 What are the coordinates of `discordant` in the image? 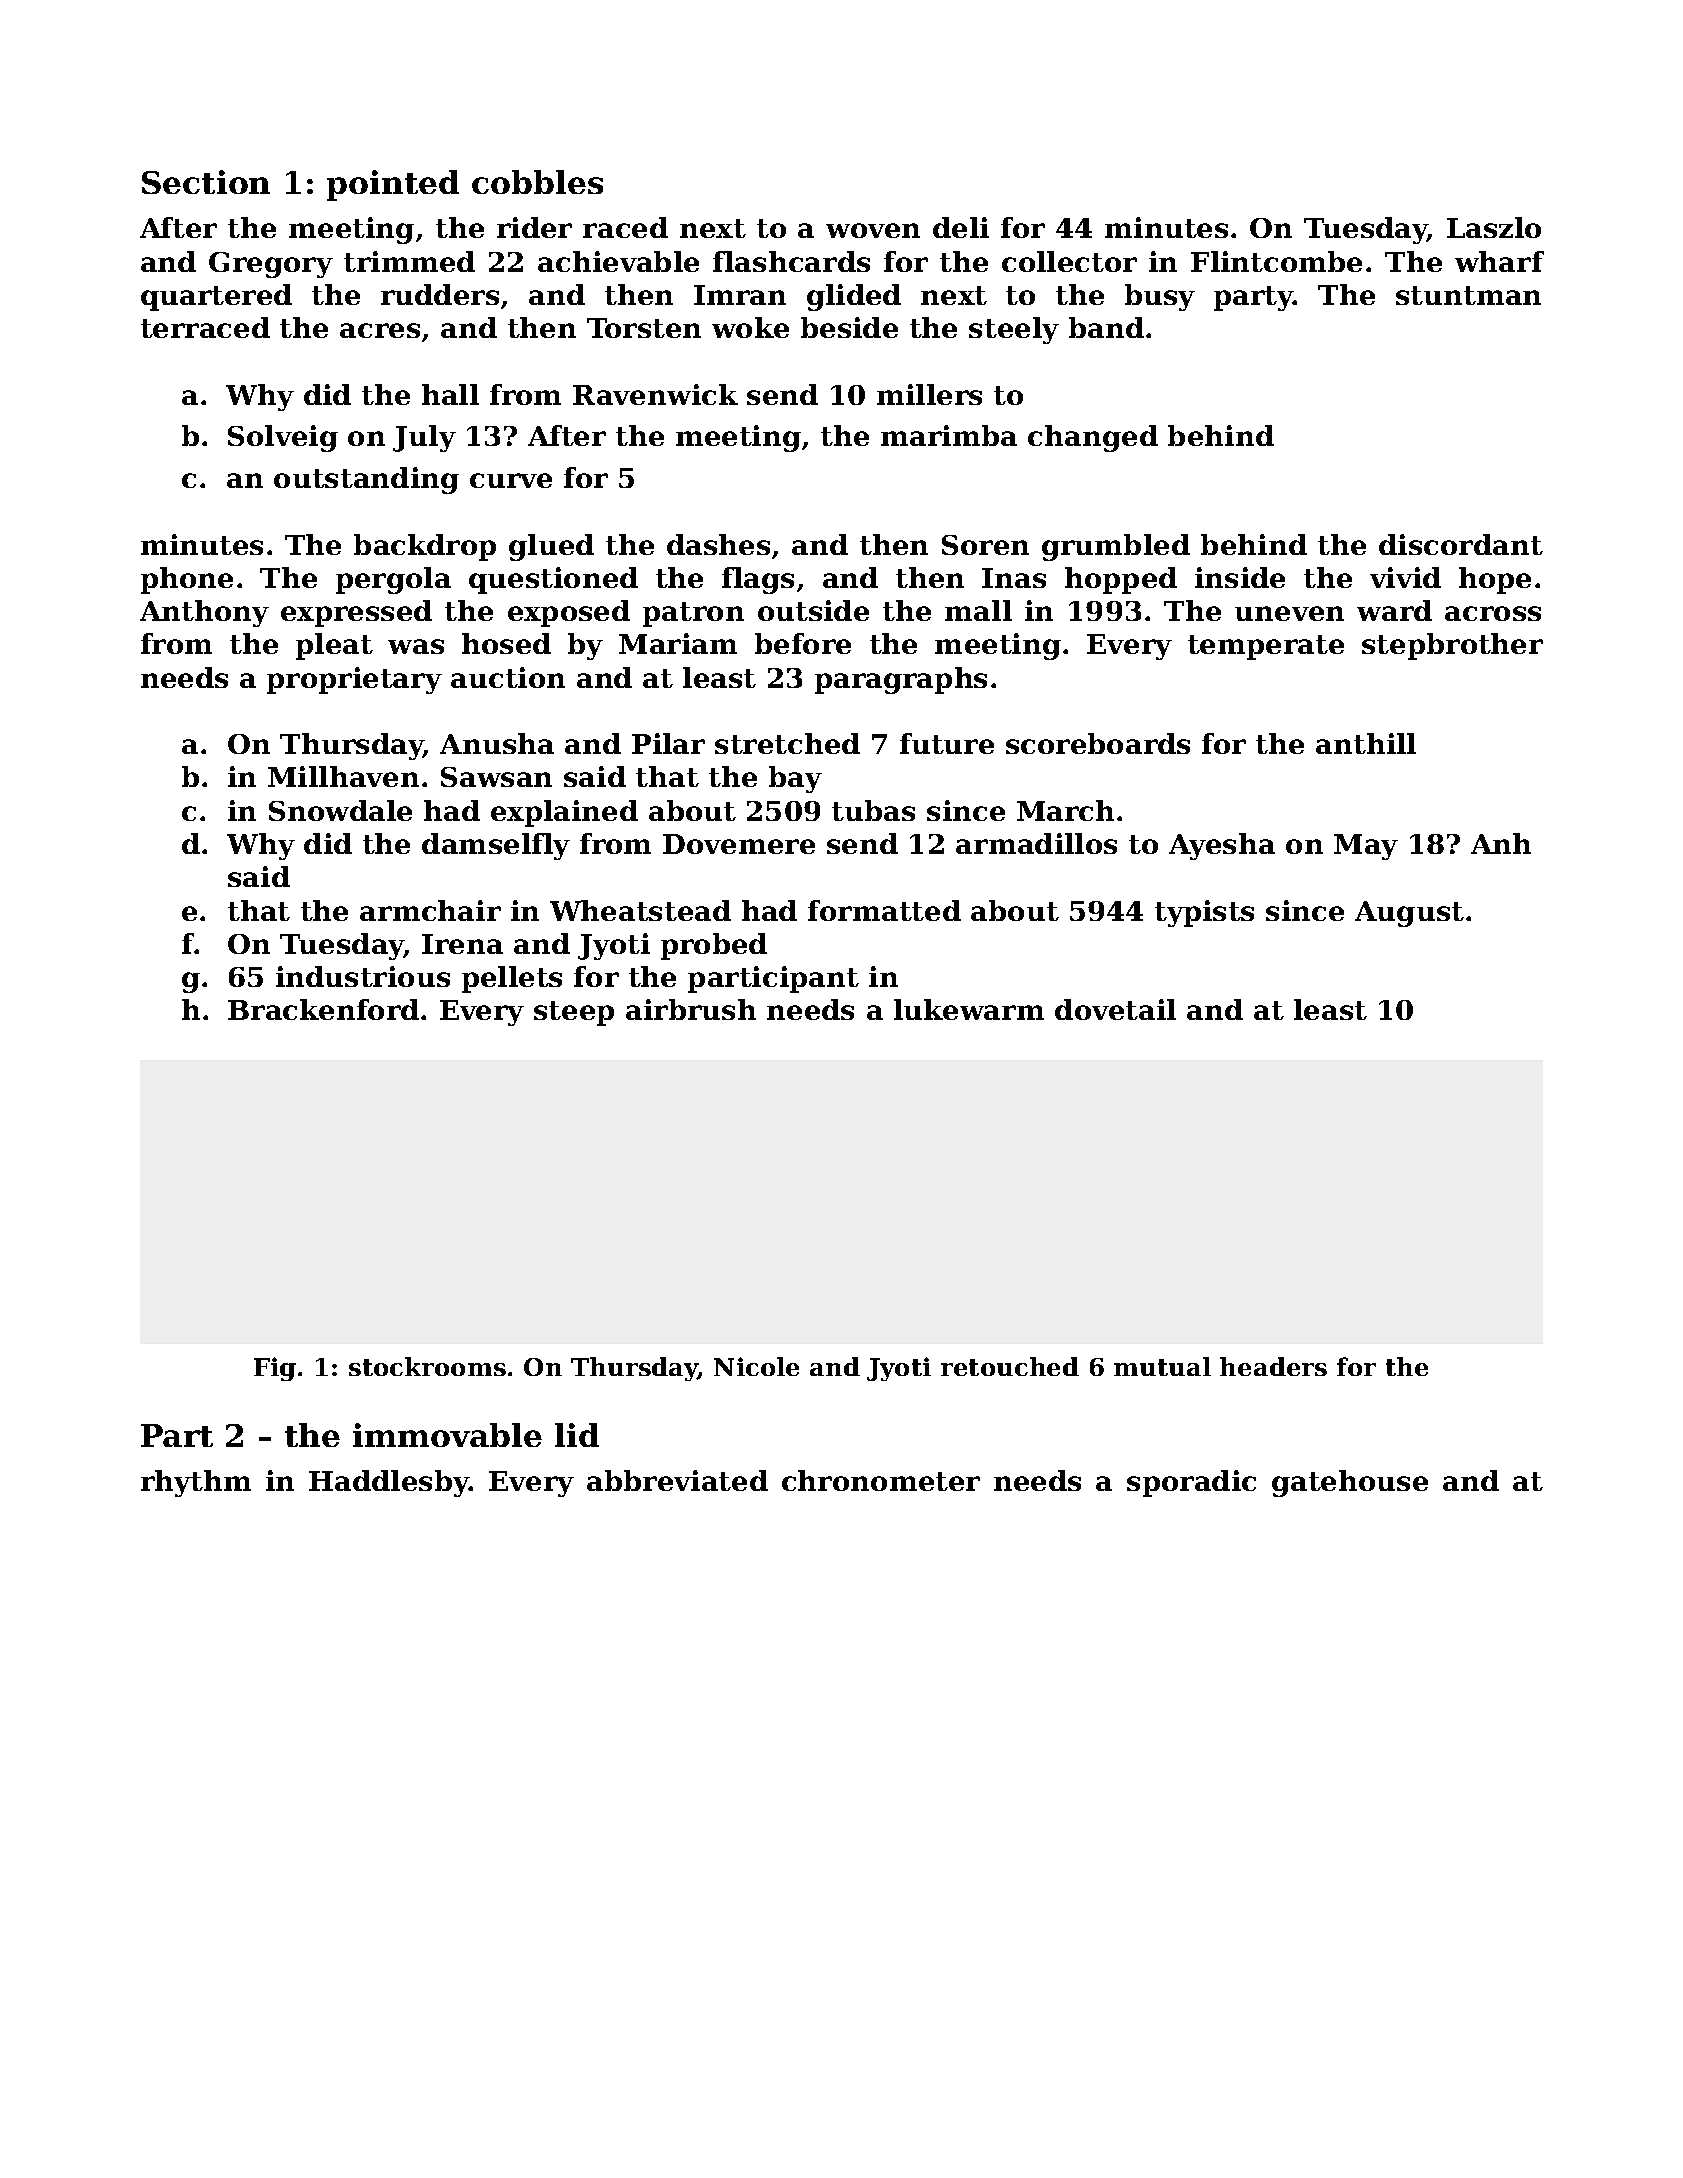 It's located at (1461, 544).
